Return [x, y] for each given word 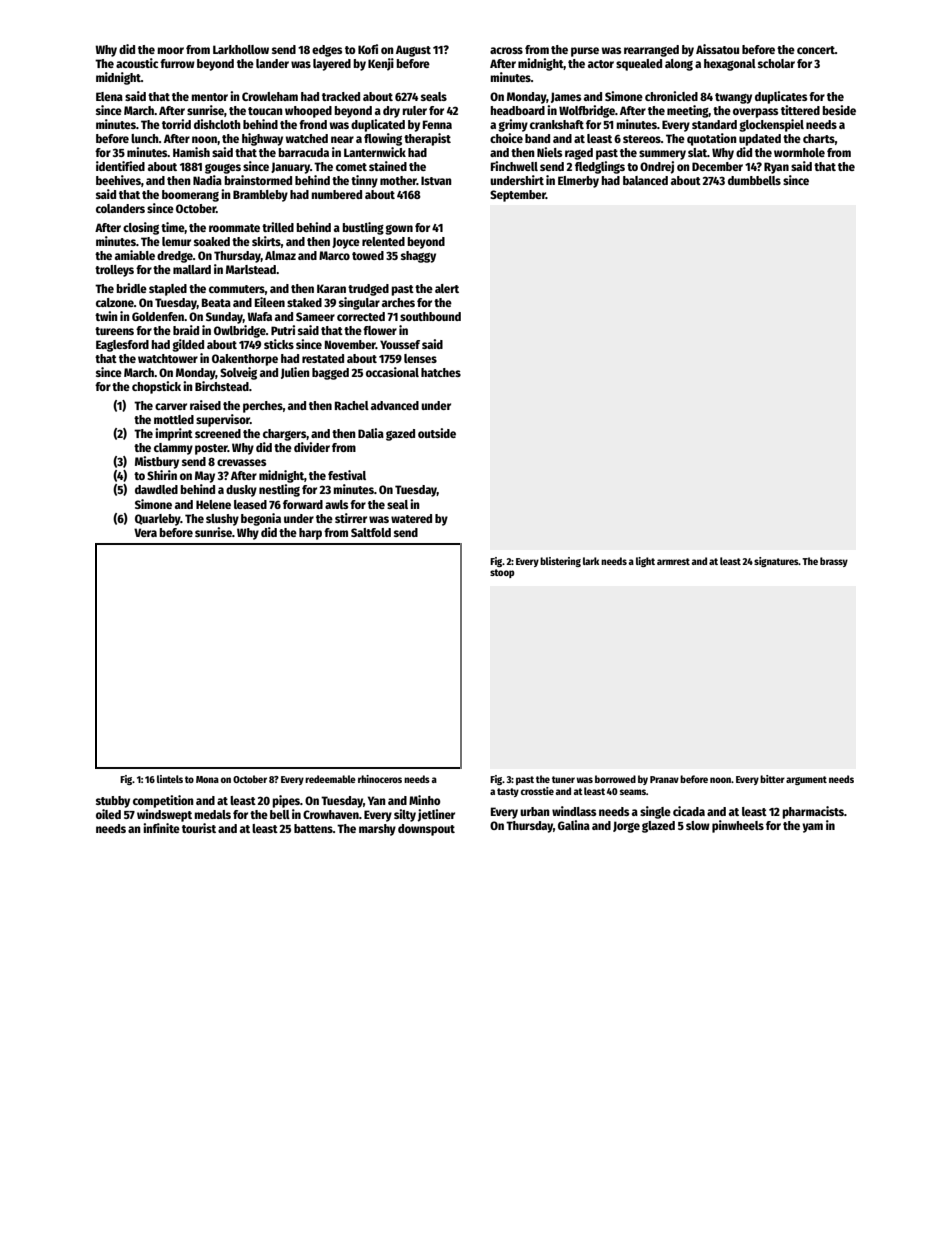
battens [313, 828]
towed [368, 255]
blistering [560, 562]
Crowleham [270, 96]
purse [585, 52]
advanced [395, 405]
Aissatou [717, 49]
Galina [574, 825]
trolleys [114, 271]
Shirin [162, 475]
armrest [673, 561]
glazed [658, 827]
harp [310, 534]
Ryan [776, 168]
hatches [441, 372]
